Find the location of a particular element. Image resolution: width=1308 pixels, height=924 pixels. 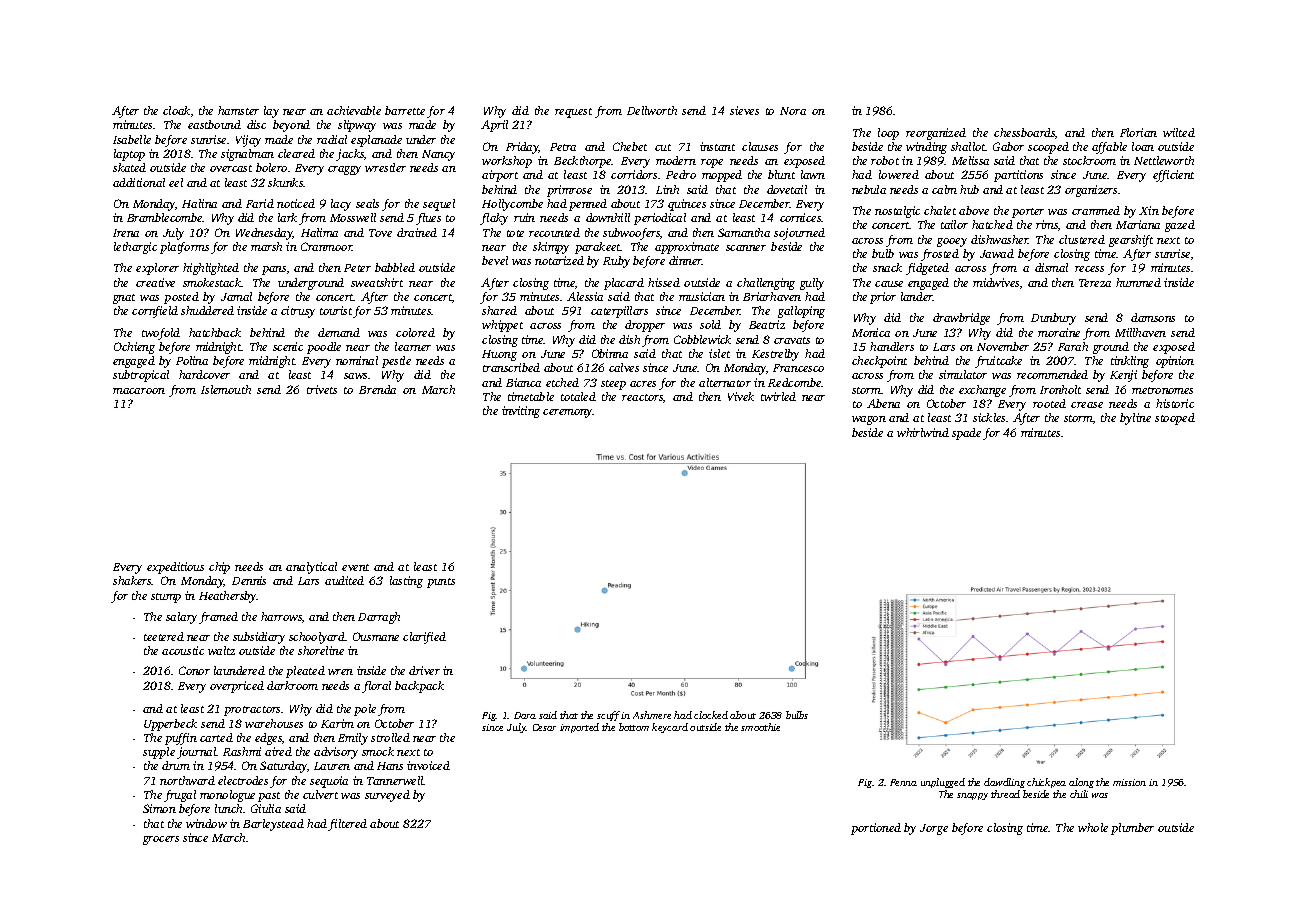

spade is located at coordinates (966, 434).
